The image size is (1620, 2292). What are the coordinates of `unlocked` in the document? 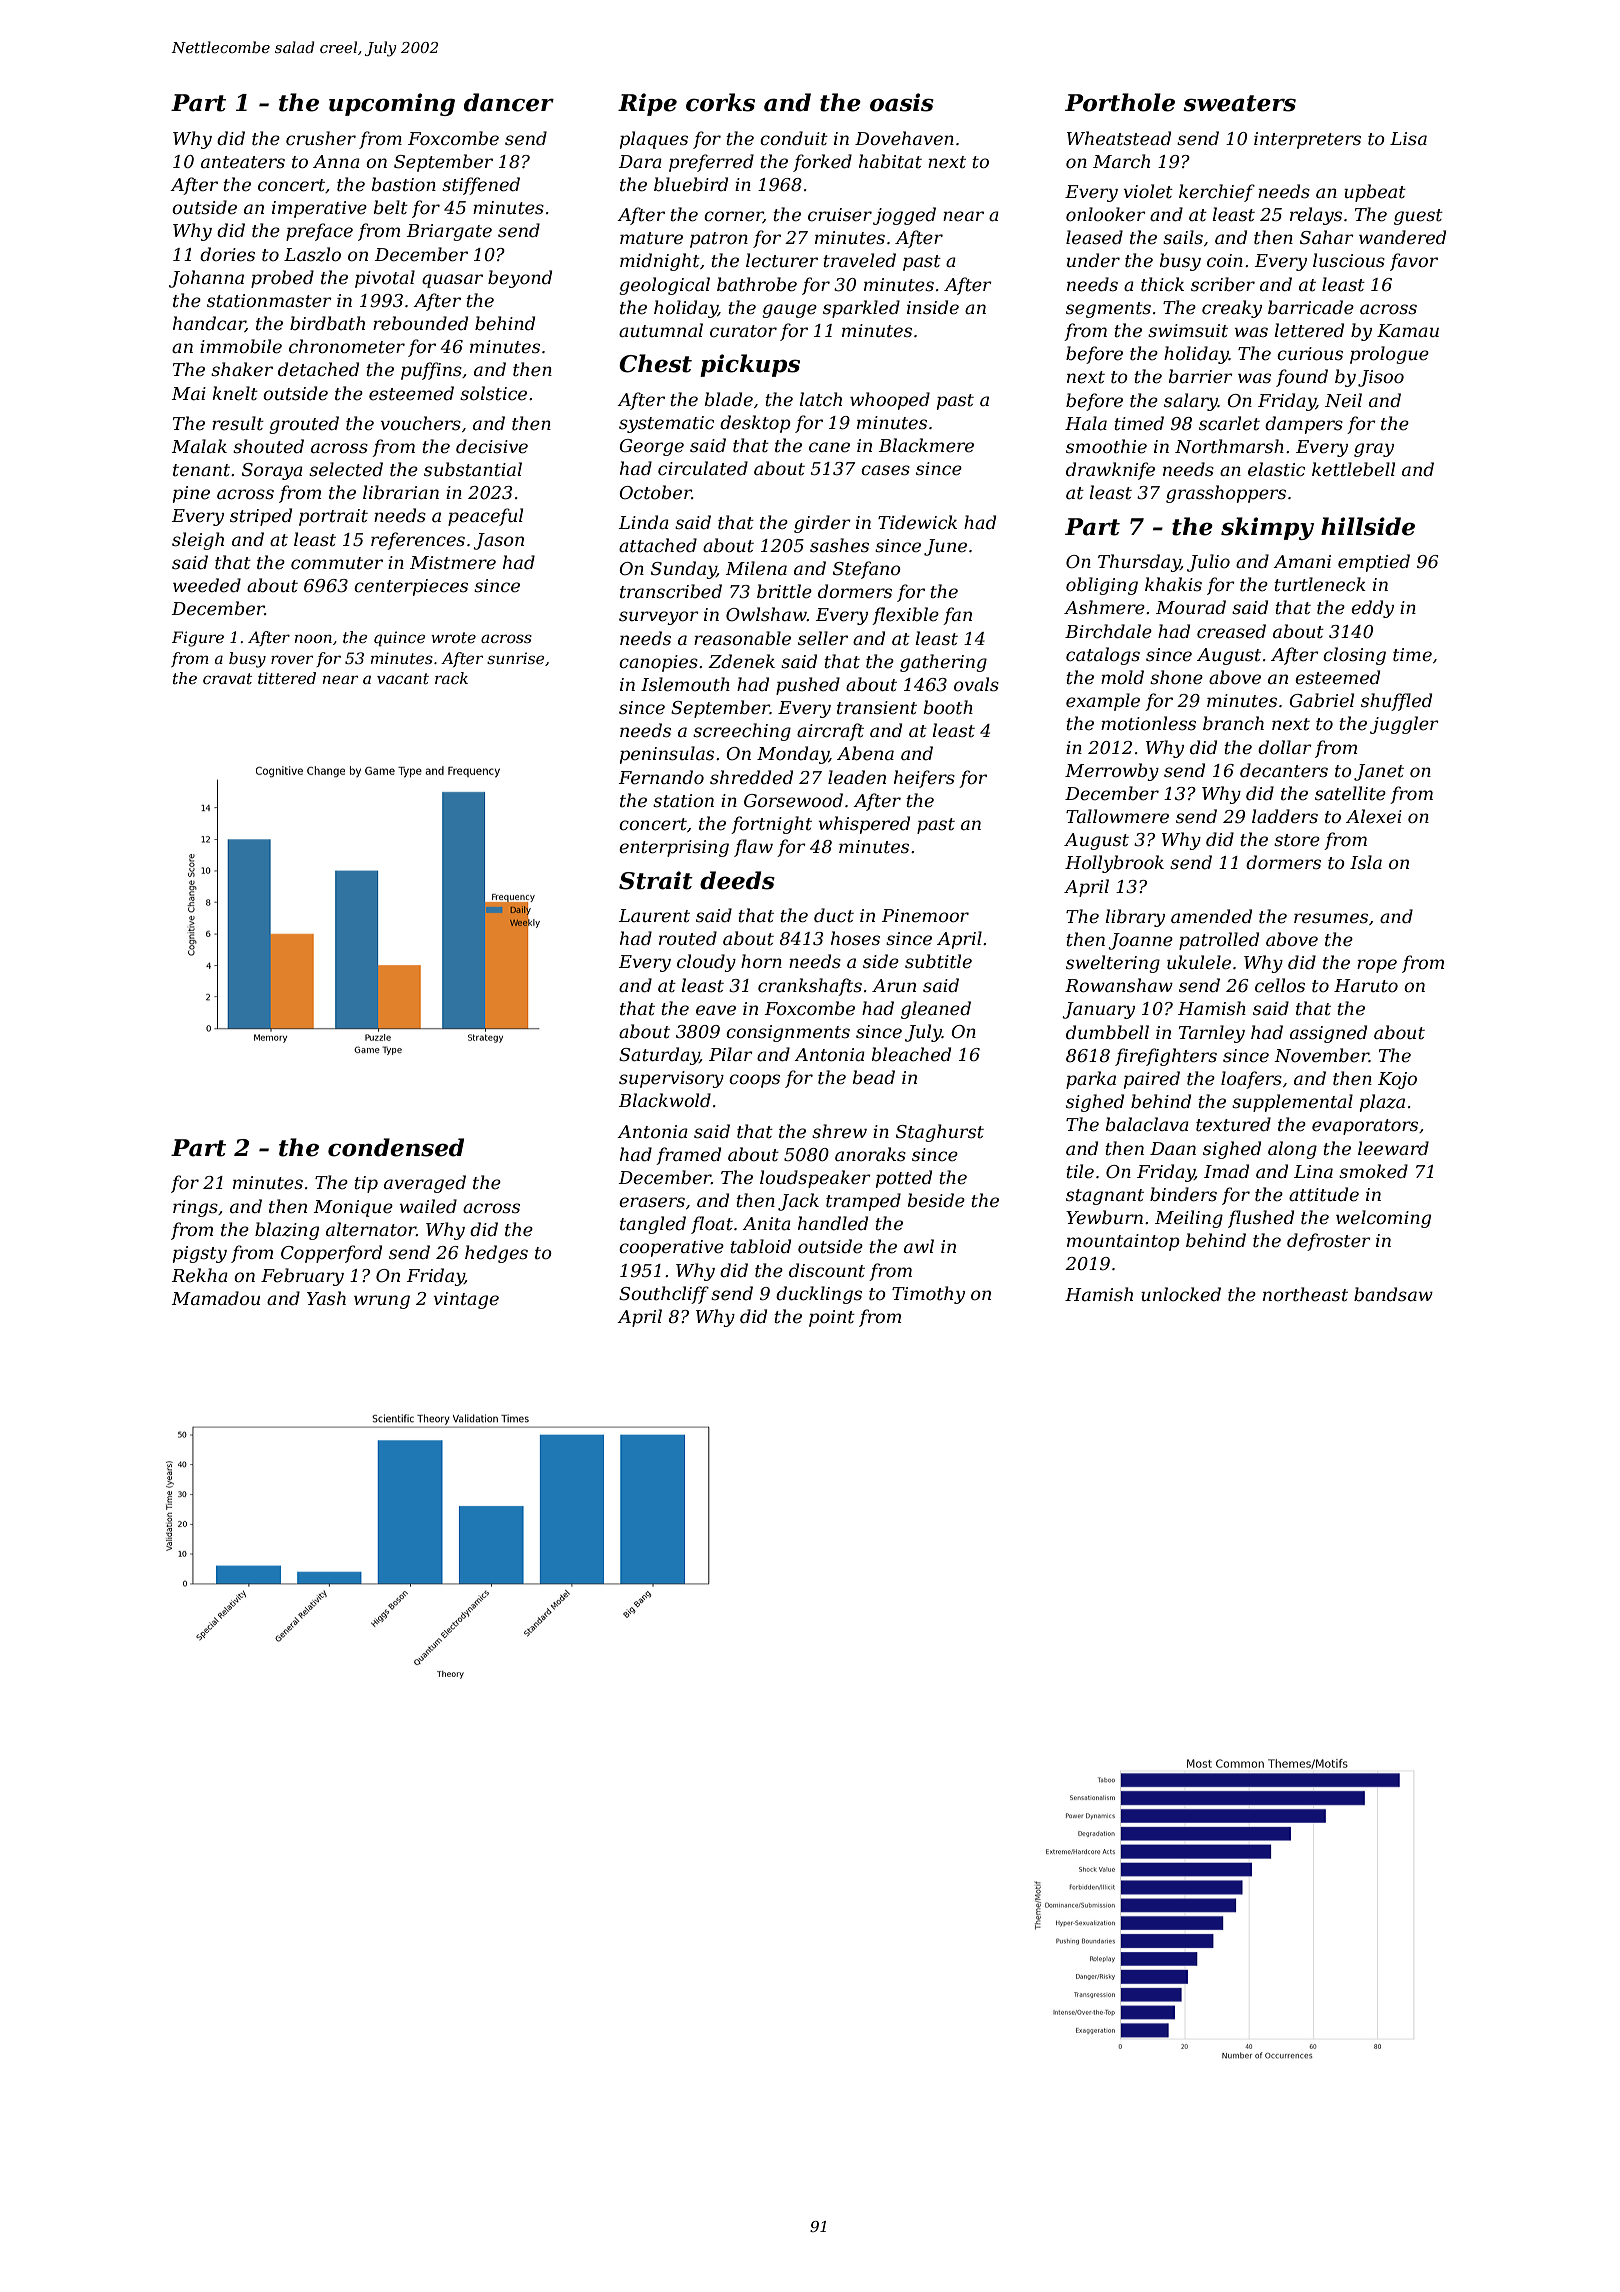 It's located at (1181, 1294).
